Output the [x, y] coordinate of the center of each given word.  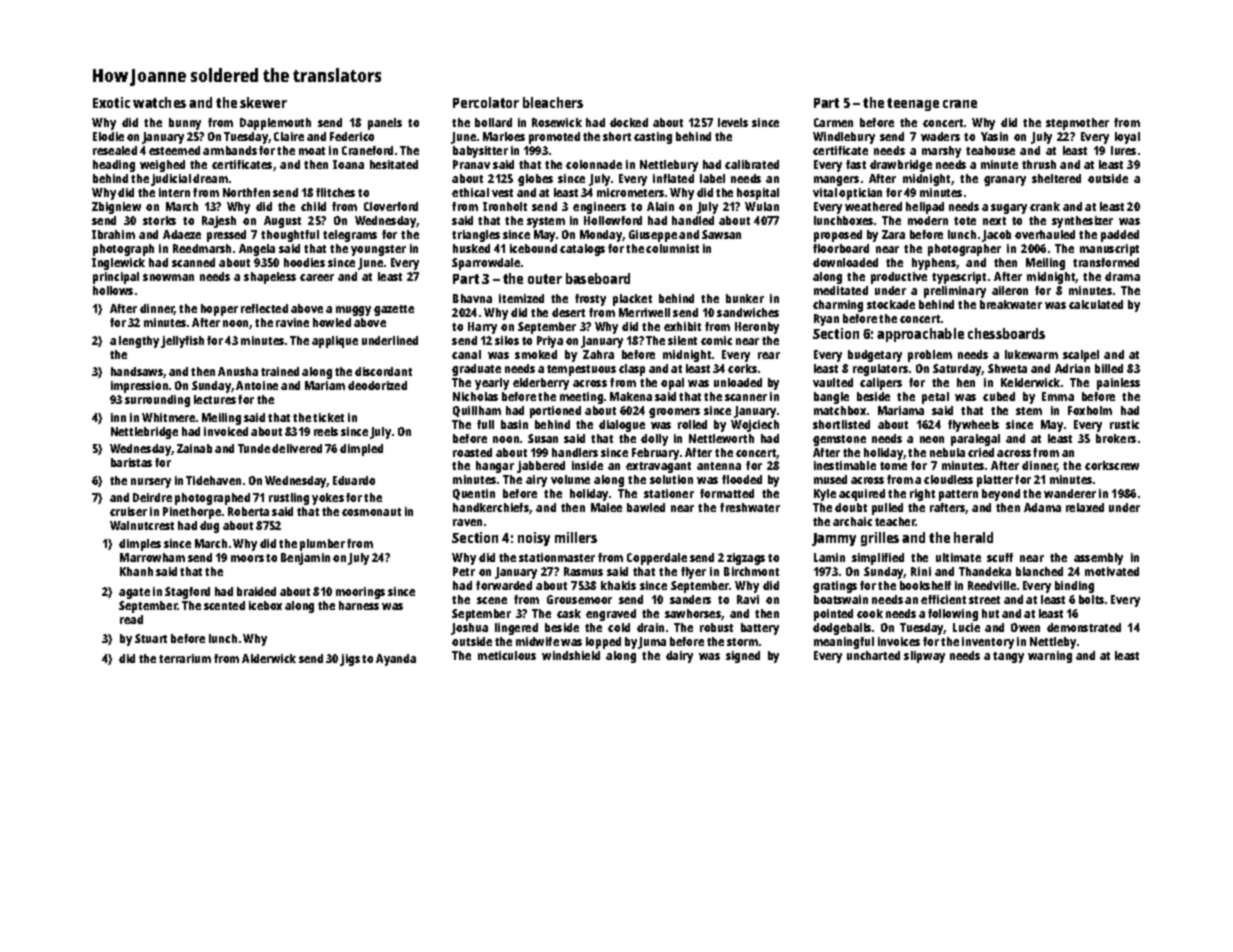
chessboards [1006, 333]
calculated [1096, 304]
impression [139, 387]
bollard [493, 122]
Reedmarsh [202, 248]
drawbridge [901, 166]
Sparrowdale [486, 264]
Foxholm [1090, 410]
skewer [263, 102]
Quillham [477, 411]
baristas [131, 462]
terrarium [185, 658]
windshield [571, 655]
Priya [550, 342]
